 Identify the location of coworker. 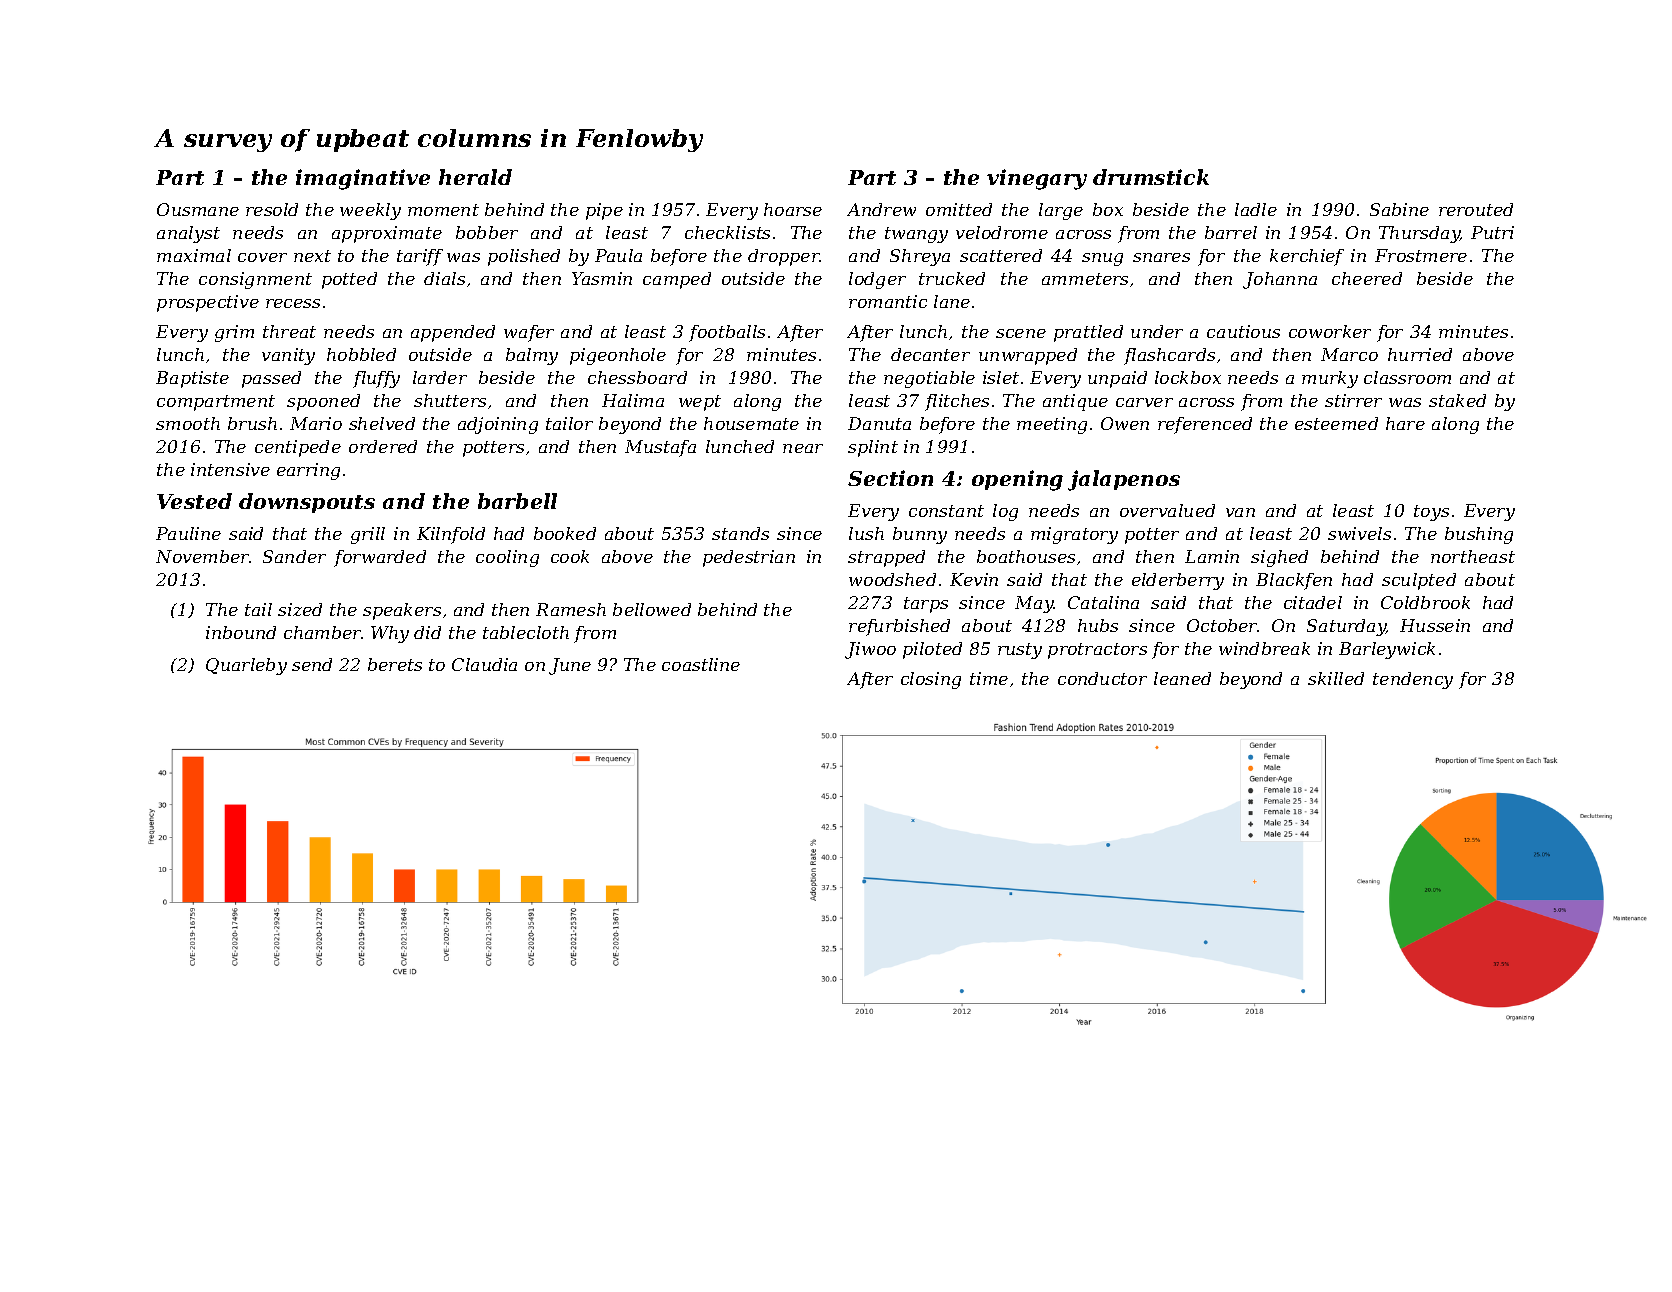
(1330, 331).
